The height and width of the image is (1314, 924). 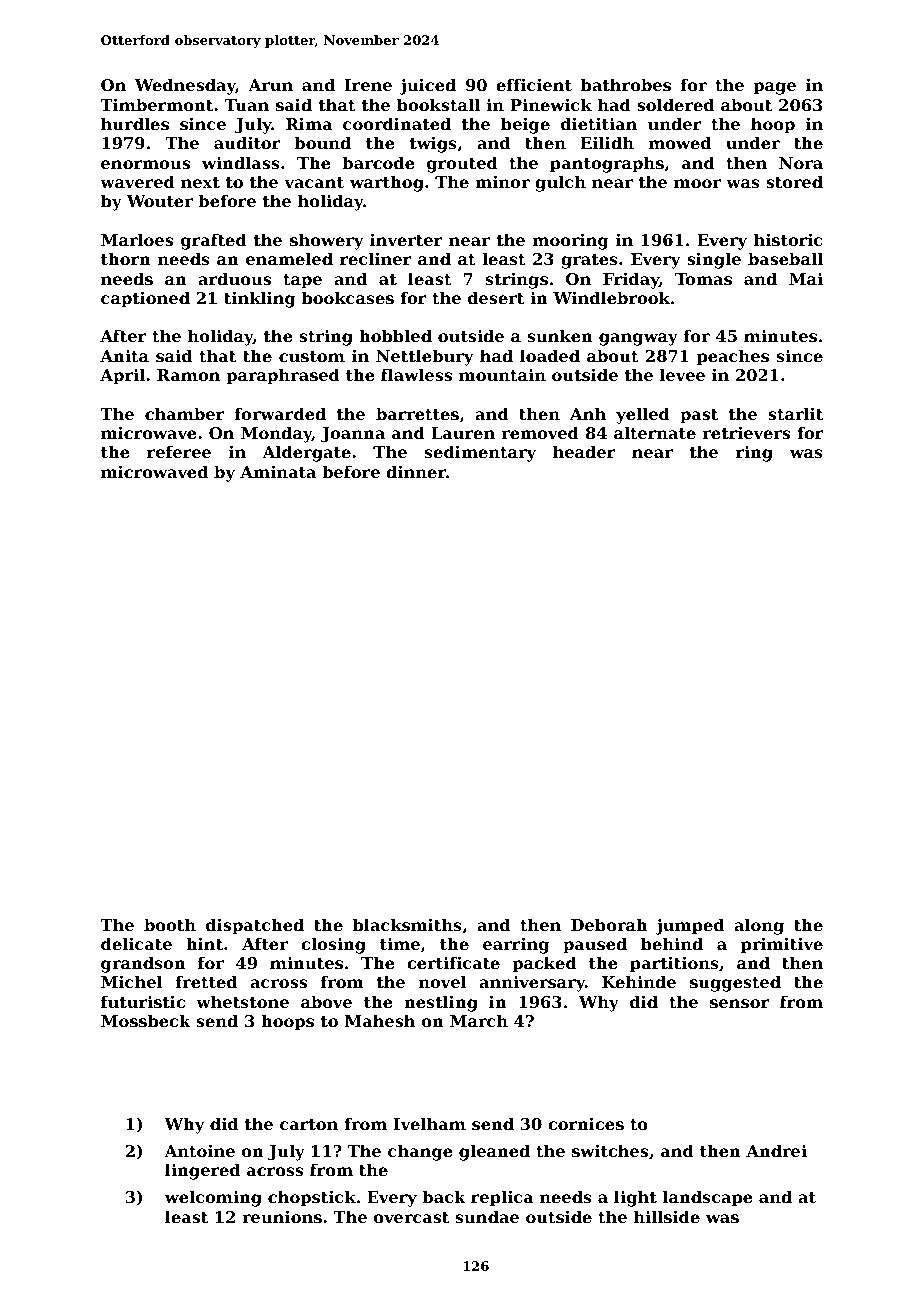 What do you see at coordinates (586, 1123) in the image?
I see `cornices` at bounding box center [586, 1123].
